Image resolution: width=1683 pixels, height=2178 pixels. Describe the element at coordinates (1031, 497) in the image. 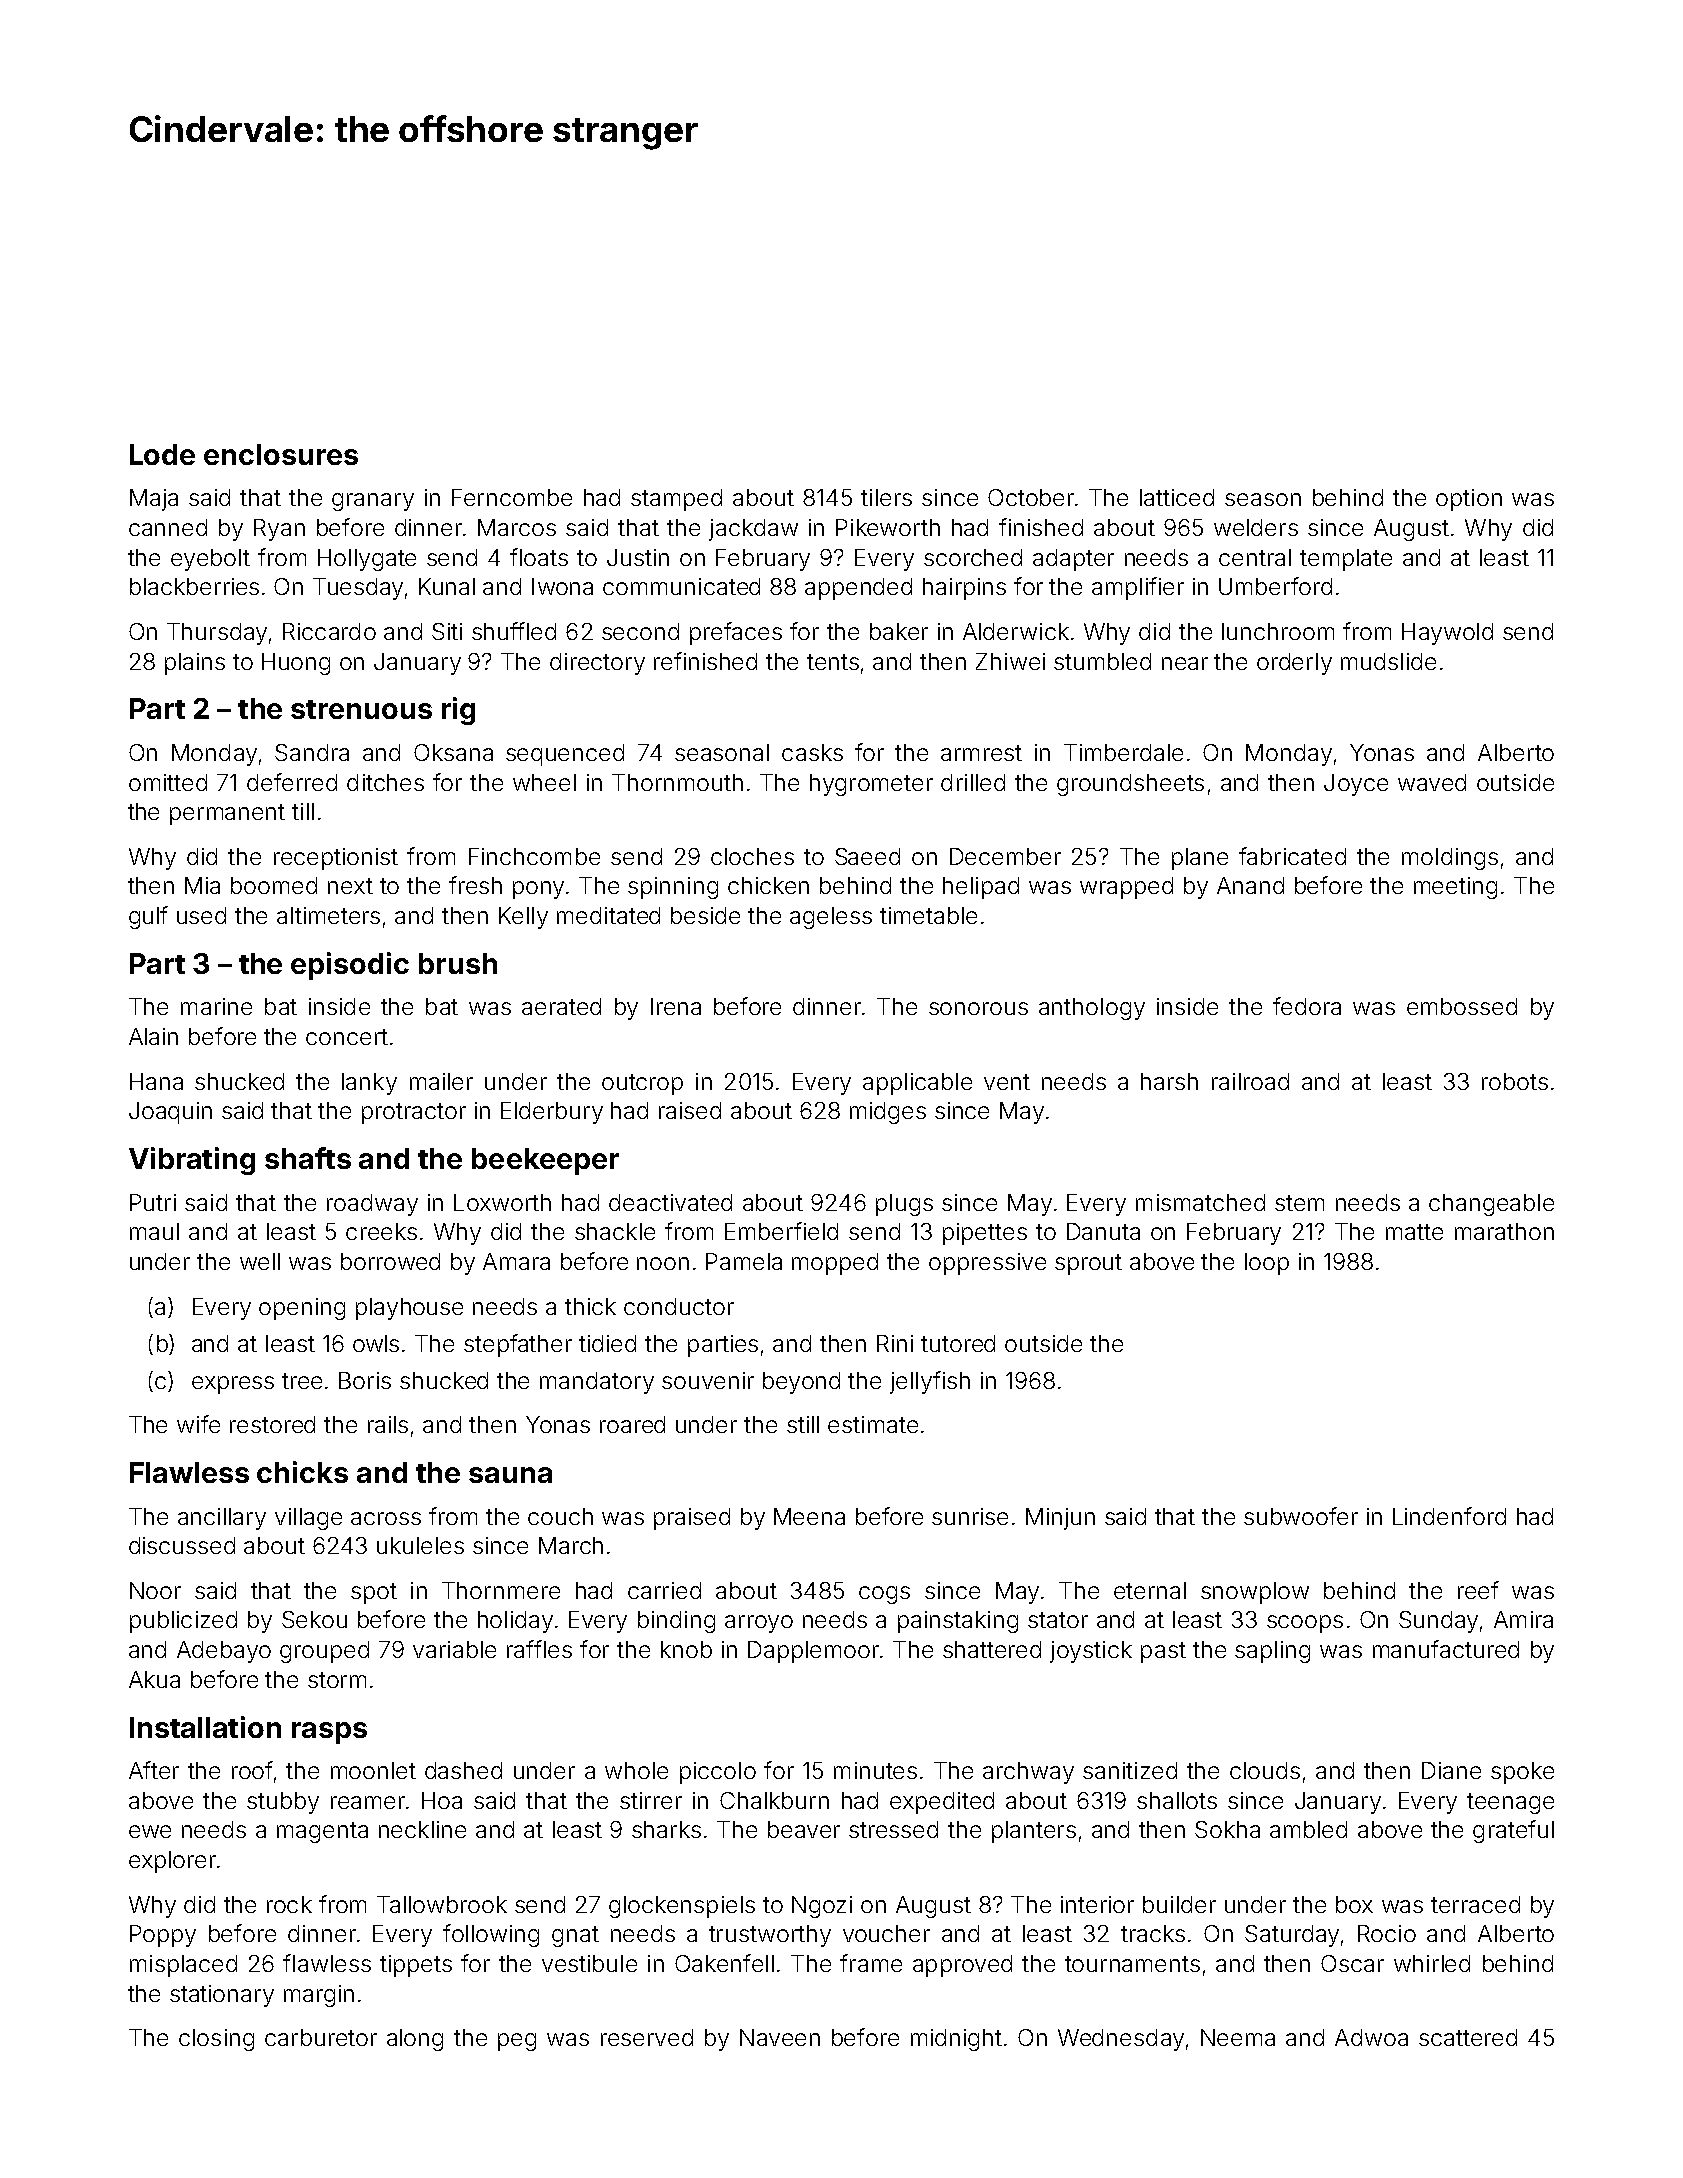

I see `October` at that location.
